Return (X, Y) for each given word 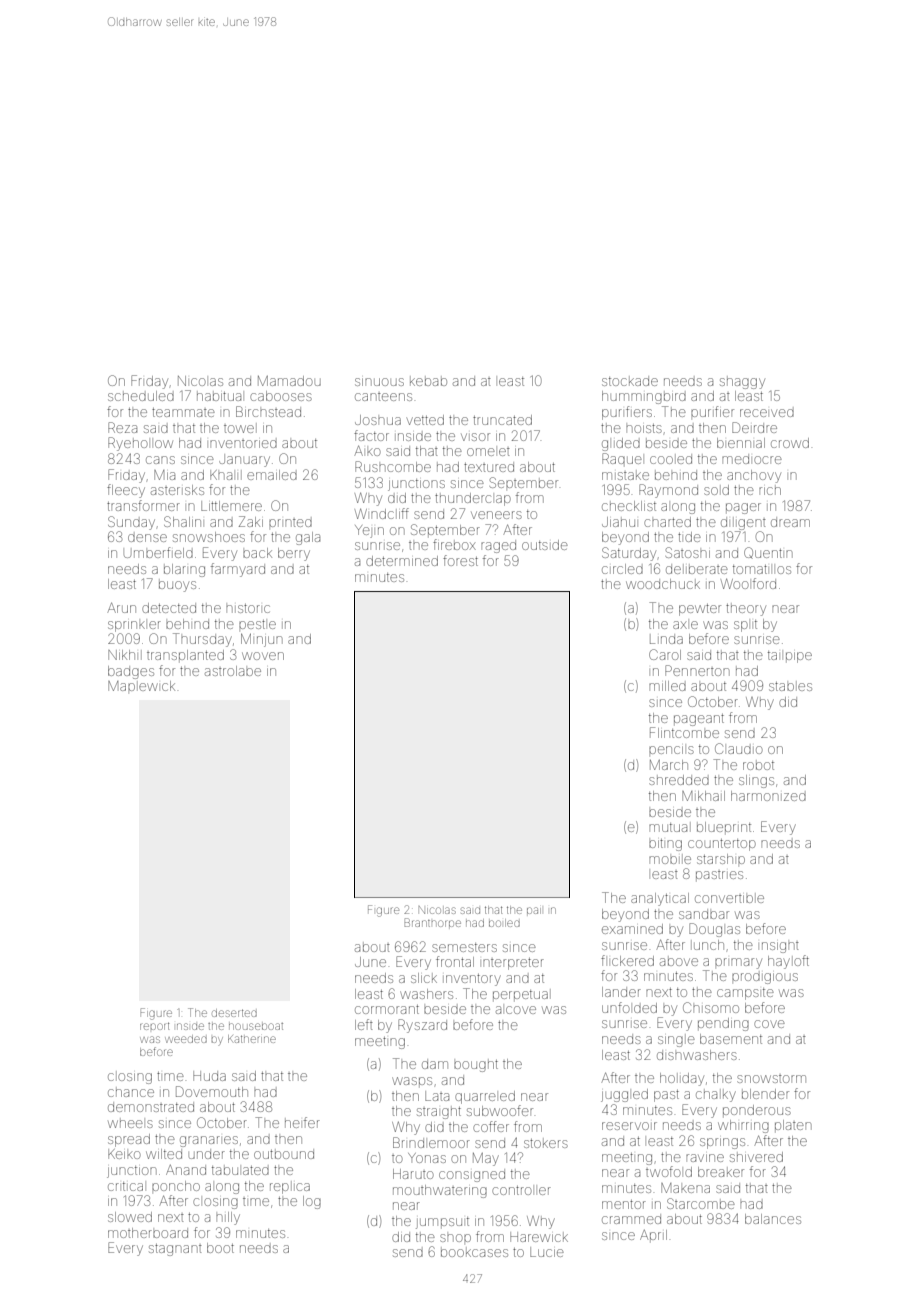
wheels (130, 1124)
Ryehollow (140, 444)
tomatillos (762, 569)
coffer (491, 1126)
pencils (671, 750)
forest (460, 560)
